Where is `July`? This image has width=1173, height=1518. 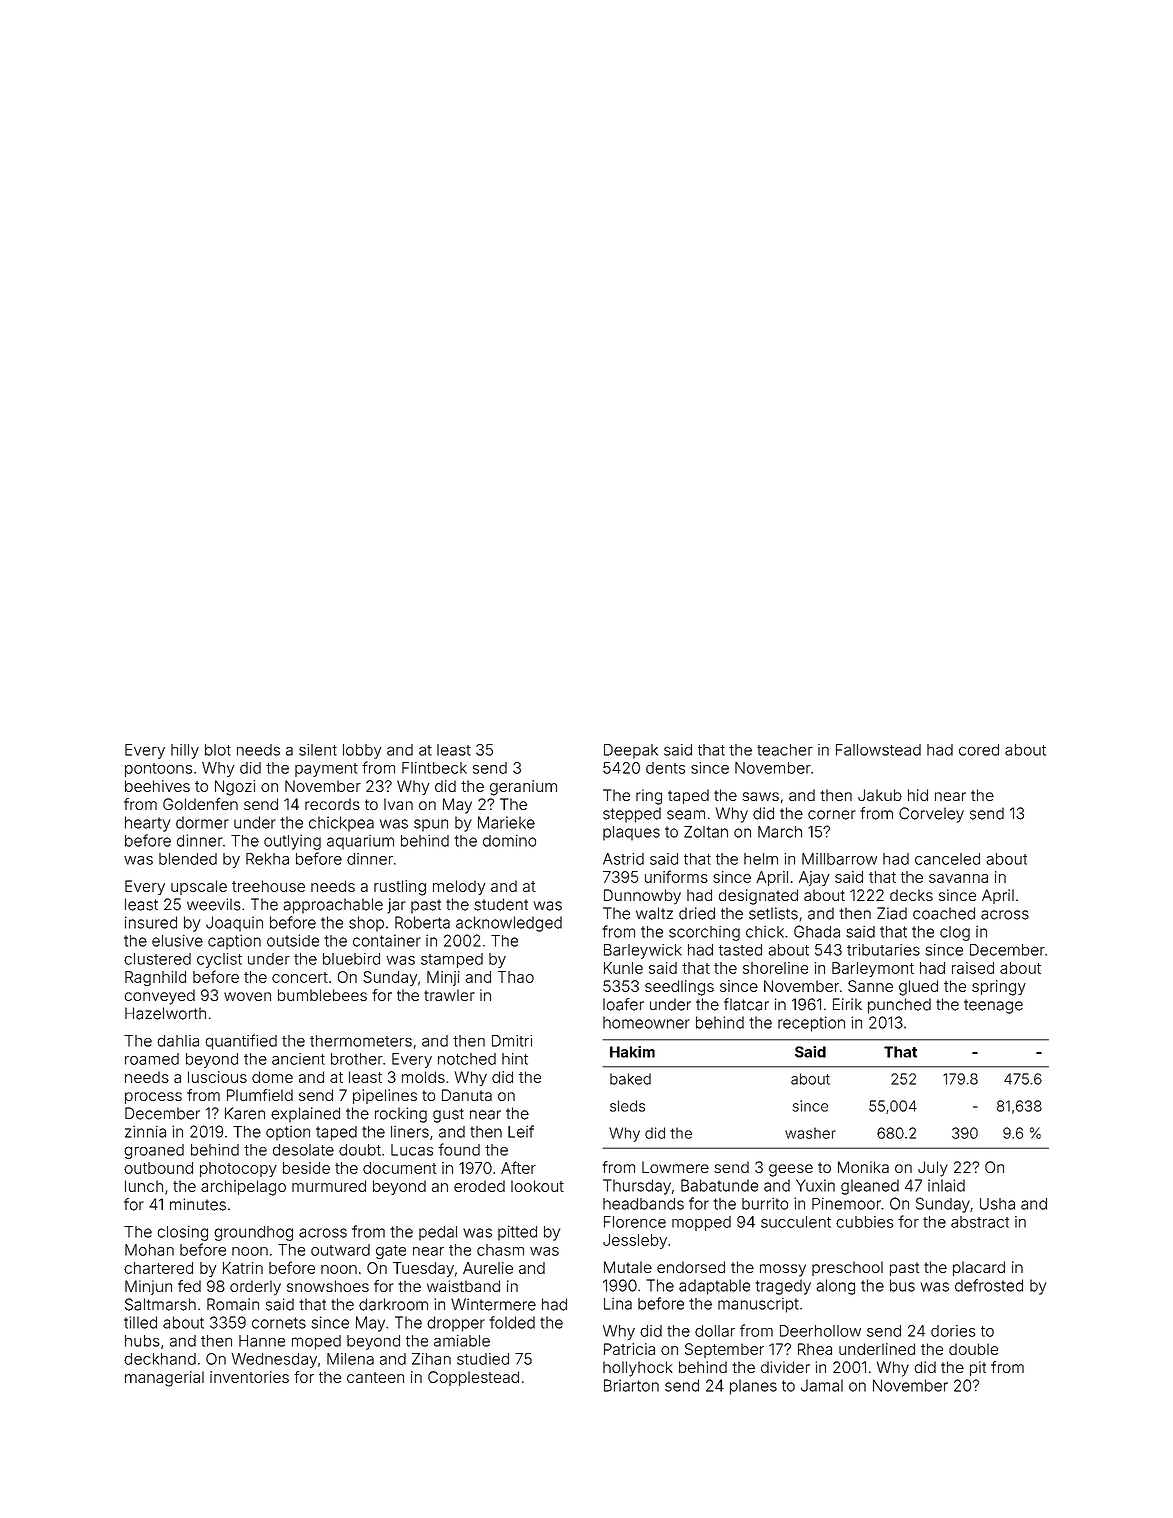 July is located at coordinates (933, 1169).
